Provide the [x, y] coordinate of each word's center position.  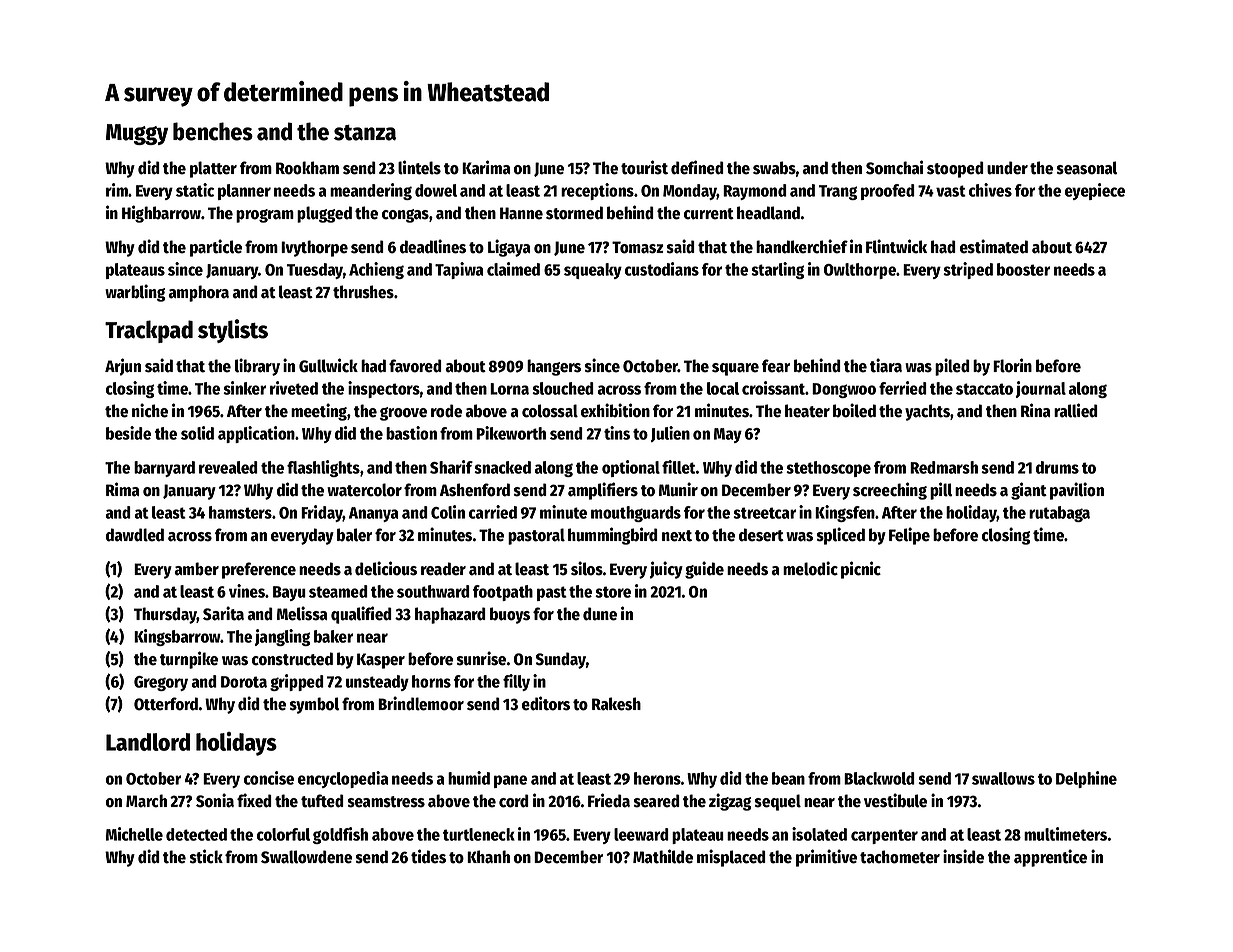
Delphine [1086, 779]
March [146, 801]
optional [631, 468]
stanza [365, 133]
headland [768, 213]
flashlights [323, 468]
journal [1040, 389]
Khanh [488, 857]
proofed [888, 192]
